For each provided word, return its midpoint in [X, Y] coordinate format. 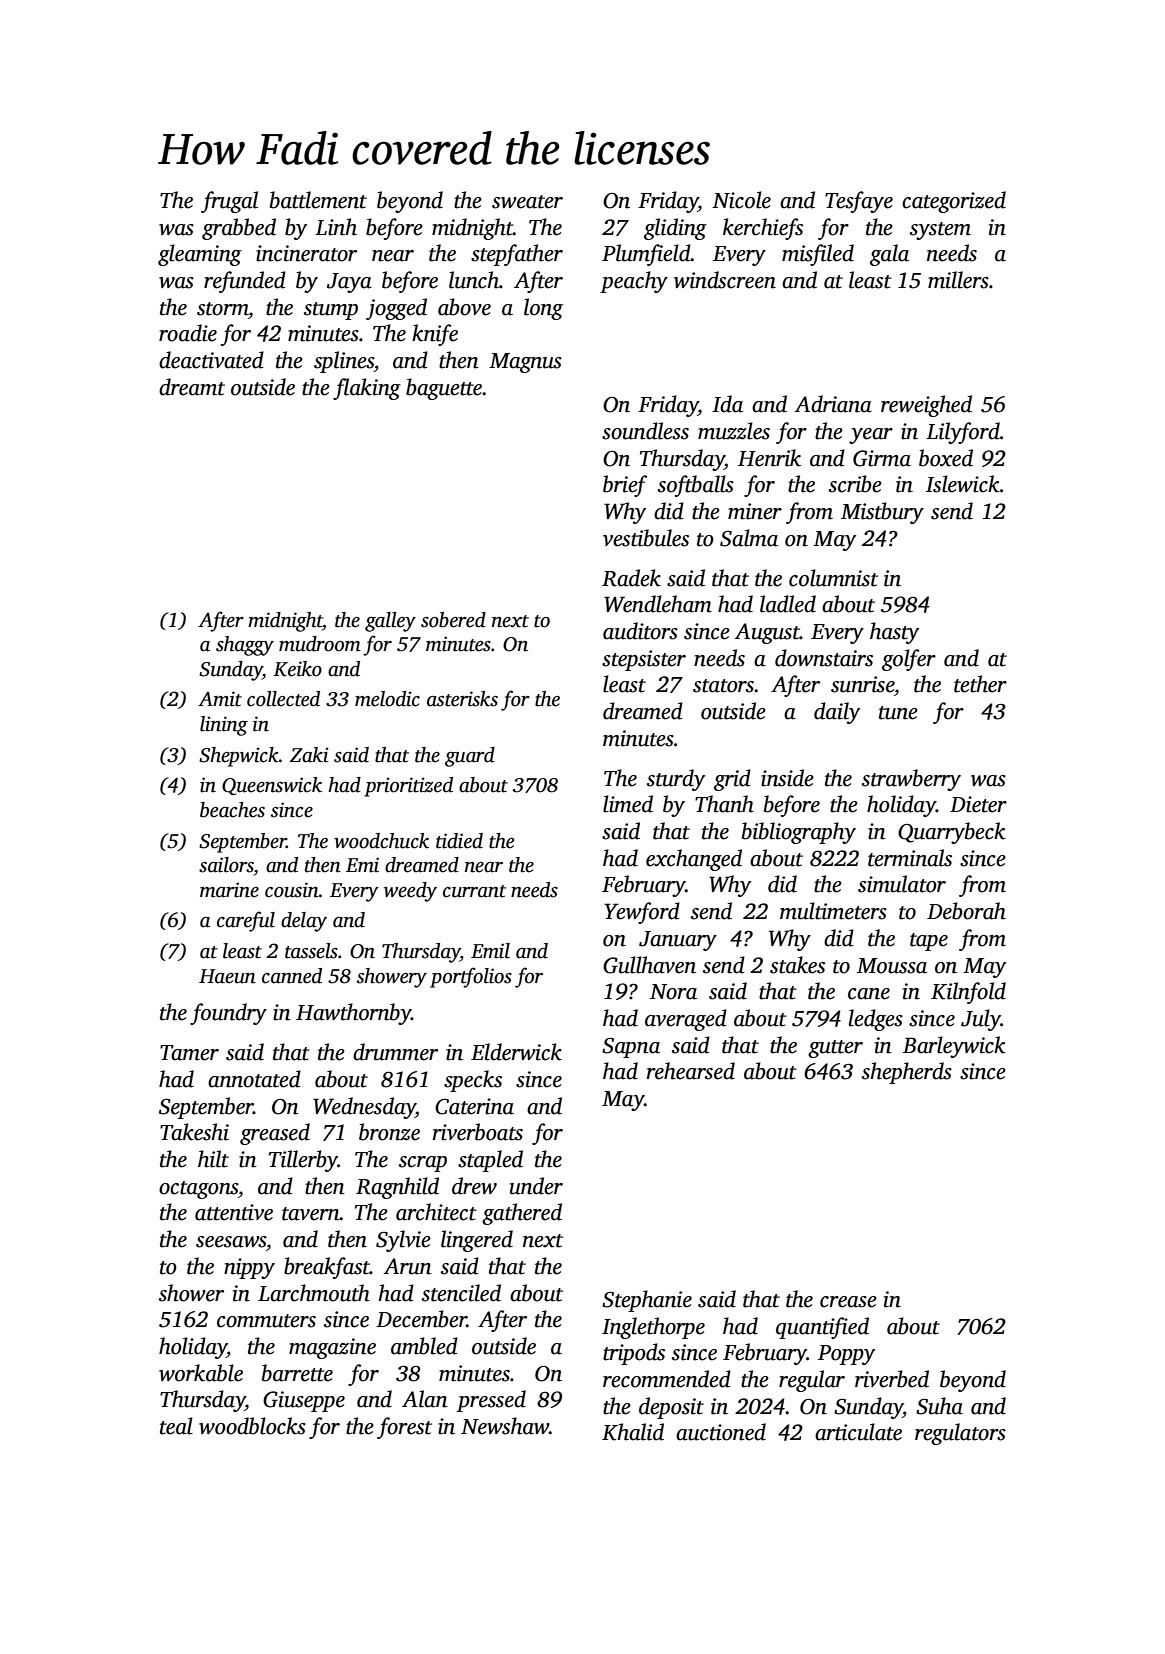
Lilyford [963, 433]
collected [283, 699]
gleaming [200, 255]
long [543, 309]
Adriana [833, 404]
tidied [459, 841]
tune [898, 713]
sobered [453, 620]
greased [275, 1134]
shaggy [245, 646]
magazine [332, 1348]
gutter [835, 1049]
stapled [490, 1161]
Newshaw [505, 1426]
